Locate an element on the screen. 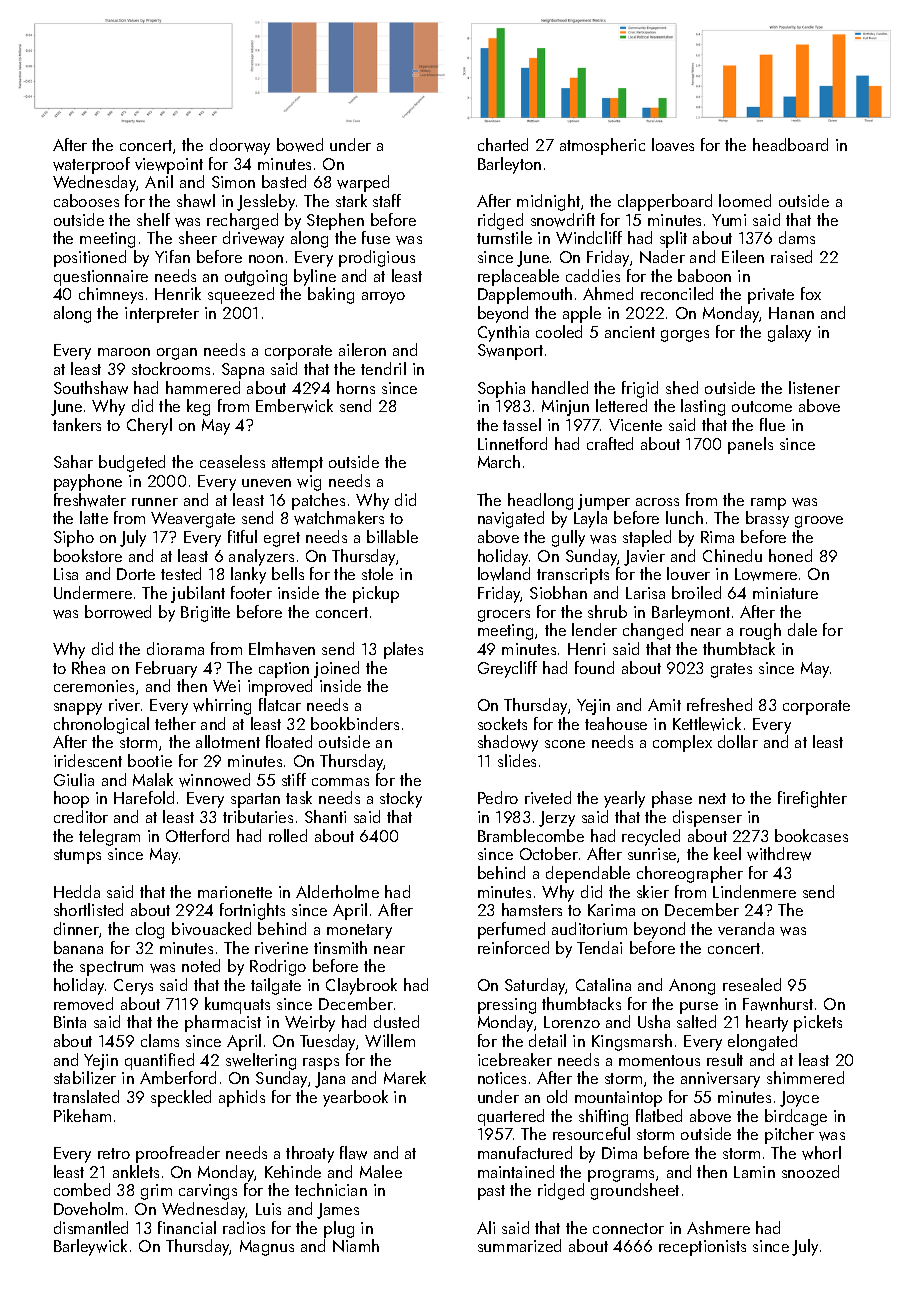  pickets is located at coordinates (818, 1023).
